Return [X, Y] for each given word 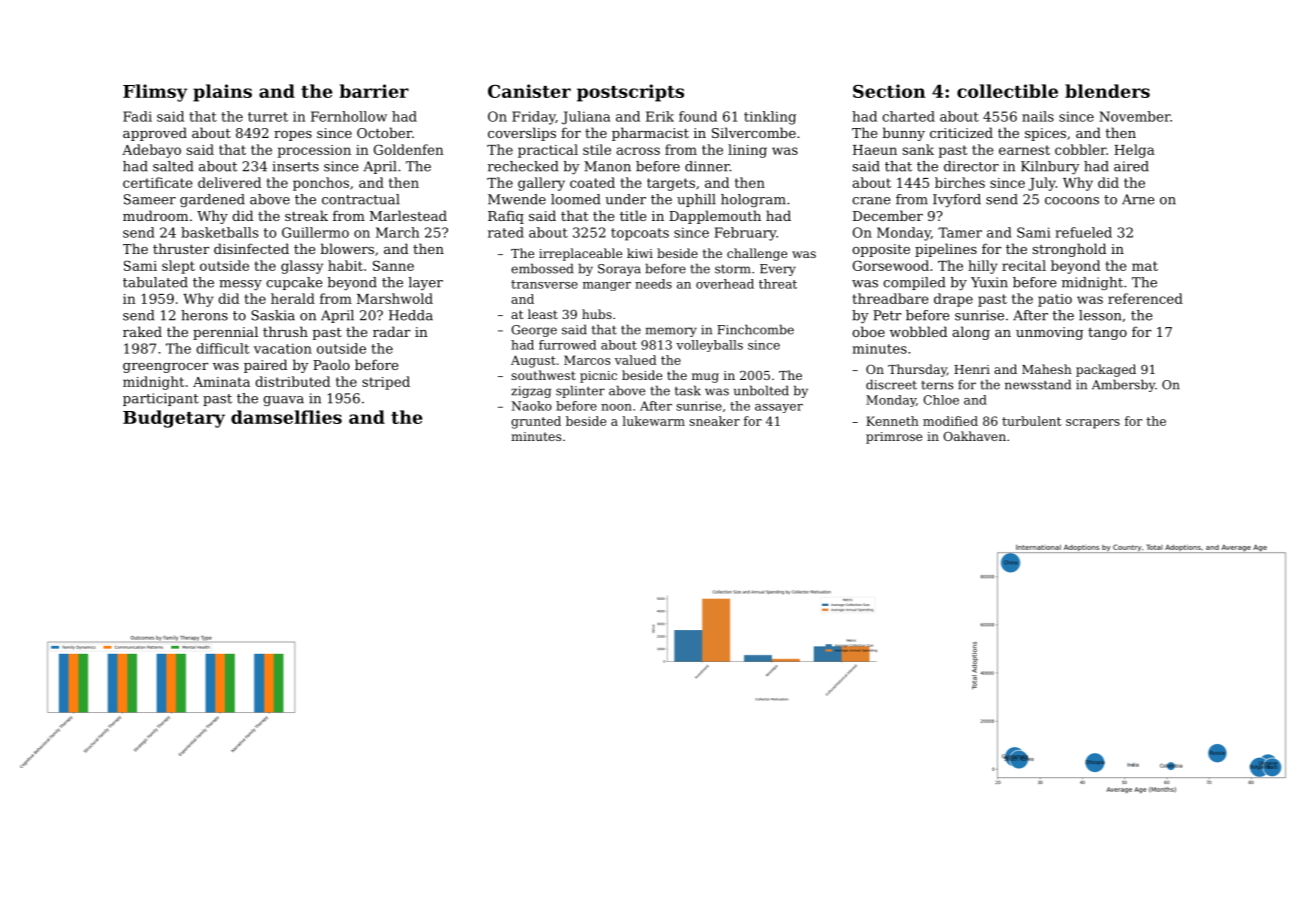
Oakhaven [974, 436]
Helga [1134, 151]
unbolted [761, 390]
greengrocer [166, 368]
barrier [374, 91]
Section [889, 91]
